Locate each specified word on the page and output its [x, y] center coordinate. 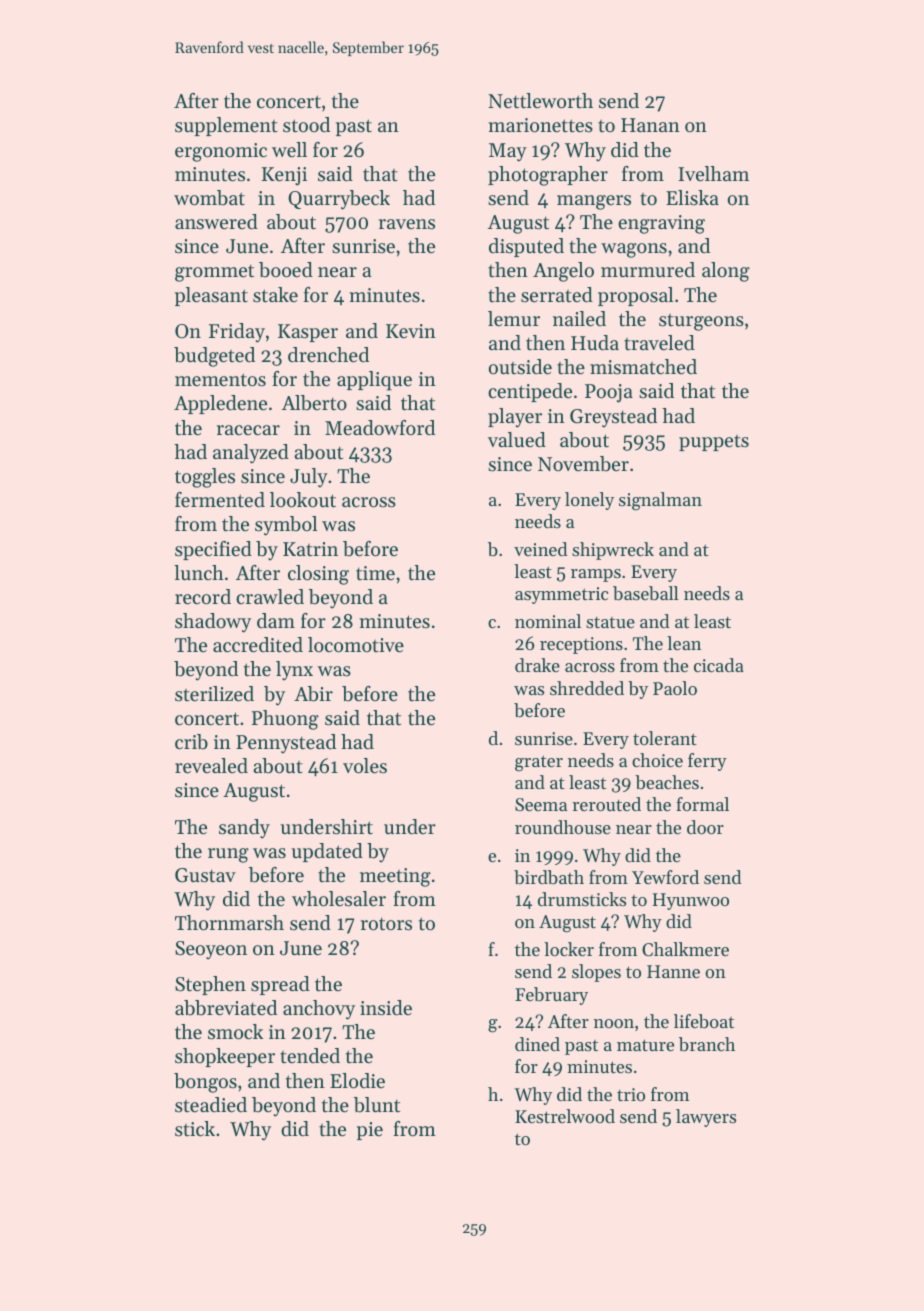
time [375, 573]
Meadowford [380, 428]
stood [306, 125]
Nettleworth [540, 101]
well [289, 150]
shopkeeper [225, 1057]
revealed [211, 766]
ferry [707, 762]
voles [365, 766]
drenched [328, 355]
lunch [199, 572]
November [583, 464]
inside [386, 1008]
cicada [719, 665]
